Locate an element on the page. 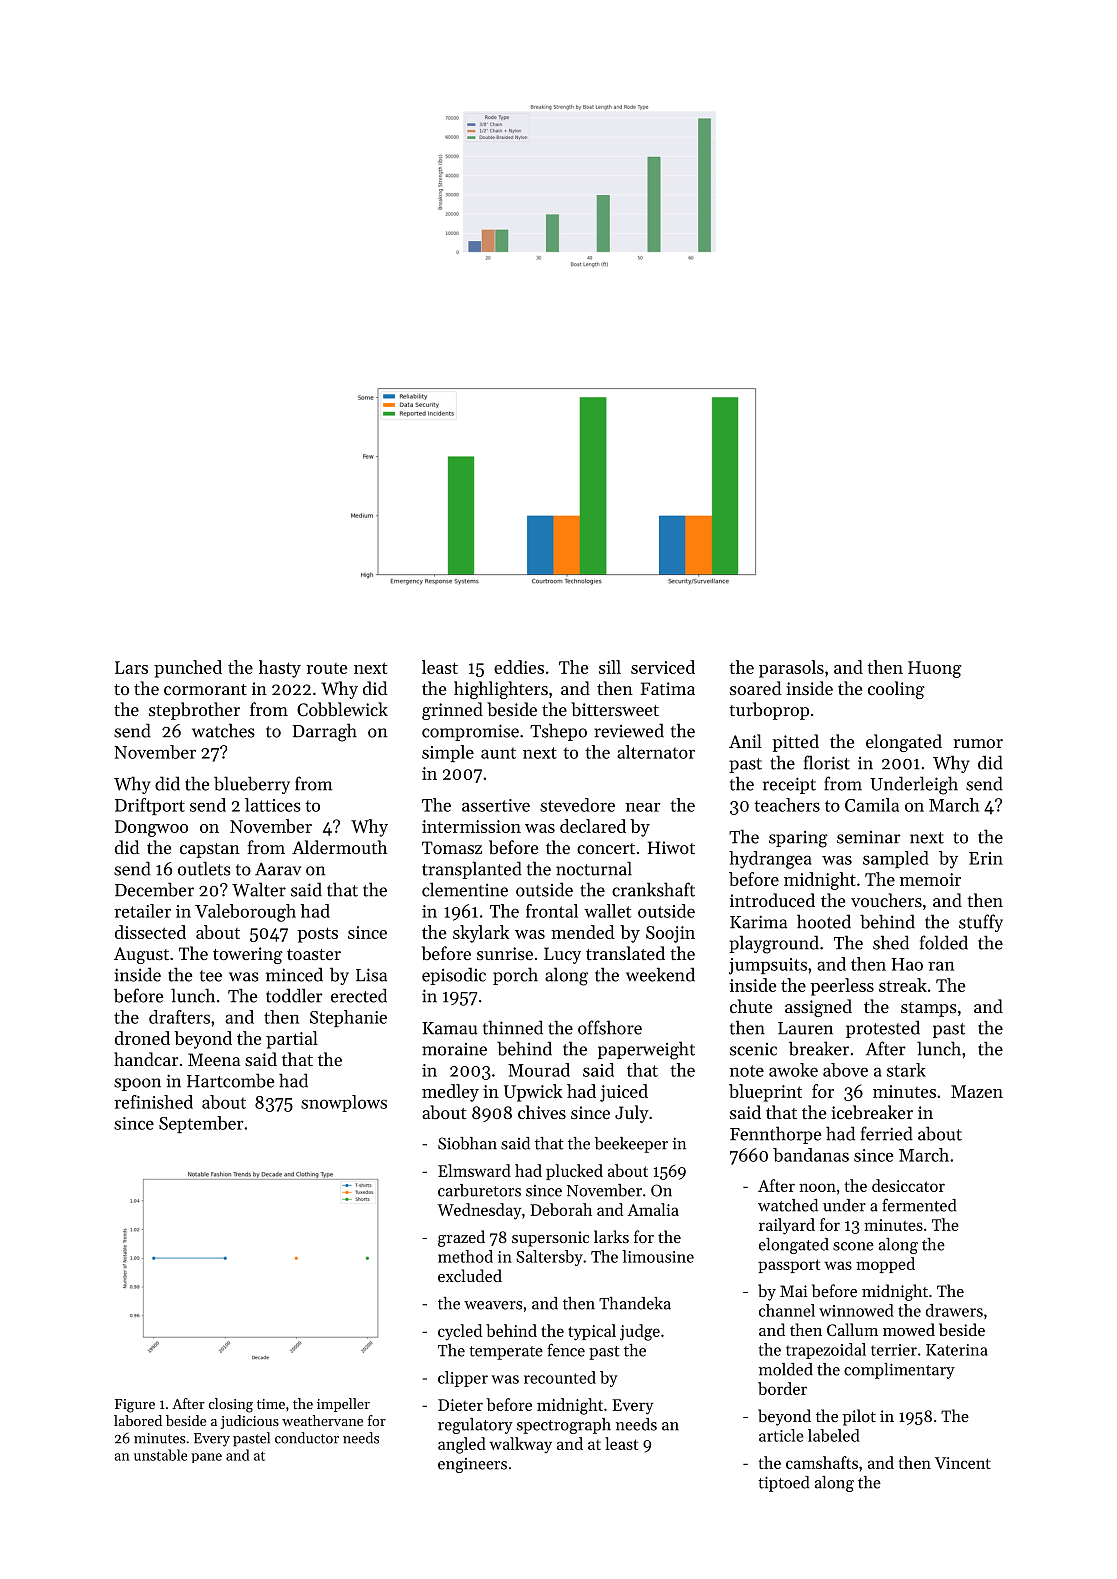 The image size is (1117, 1579). desiccator is located at coordinates (908, 1185).
